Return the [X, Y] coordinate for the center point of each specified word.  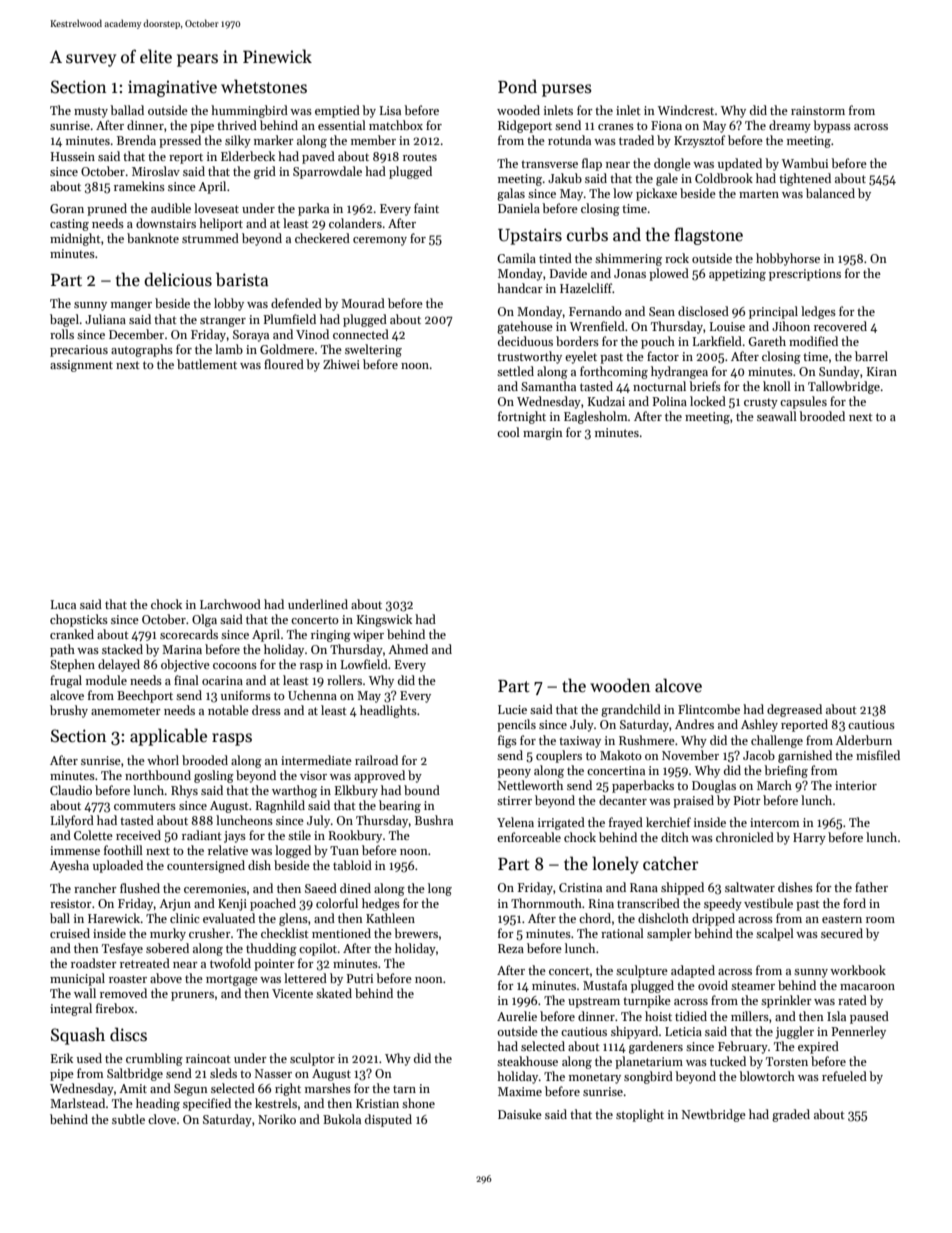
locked [708, 401]
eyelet [581, 357]
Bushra [434, 820]
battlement [207, 364]
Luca [63, 604]
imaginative [172, 88]
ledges [818, 312]
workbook [858, 970]
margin [543, 434]
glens [293, 919]
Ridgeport [525, 126]
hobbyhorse [788, 259]
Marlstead [77, 1103]
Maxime [520, 1091]
